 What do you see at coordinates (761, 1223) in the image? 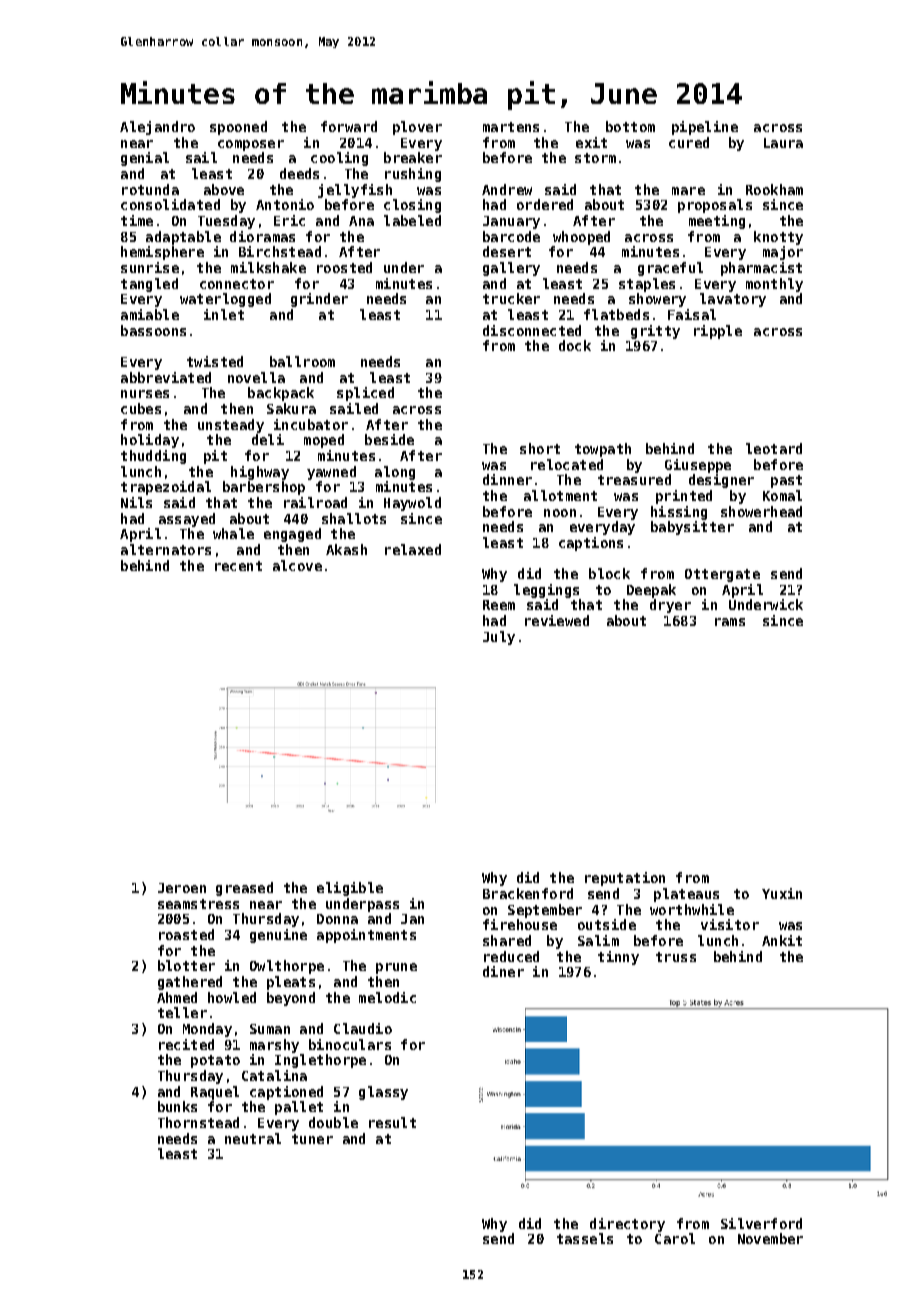
I see `Silverford` at bounding box center [761, 1223].
